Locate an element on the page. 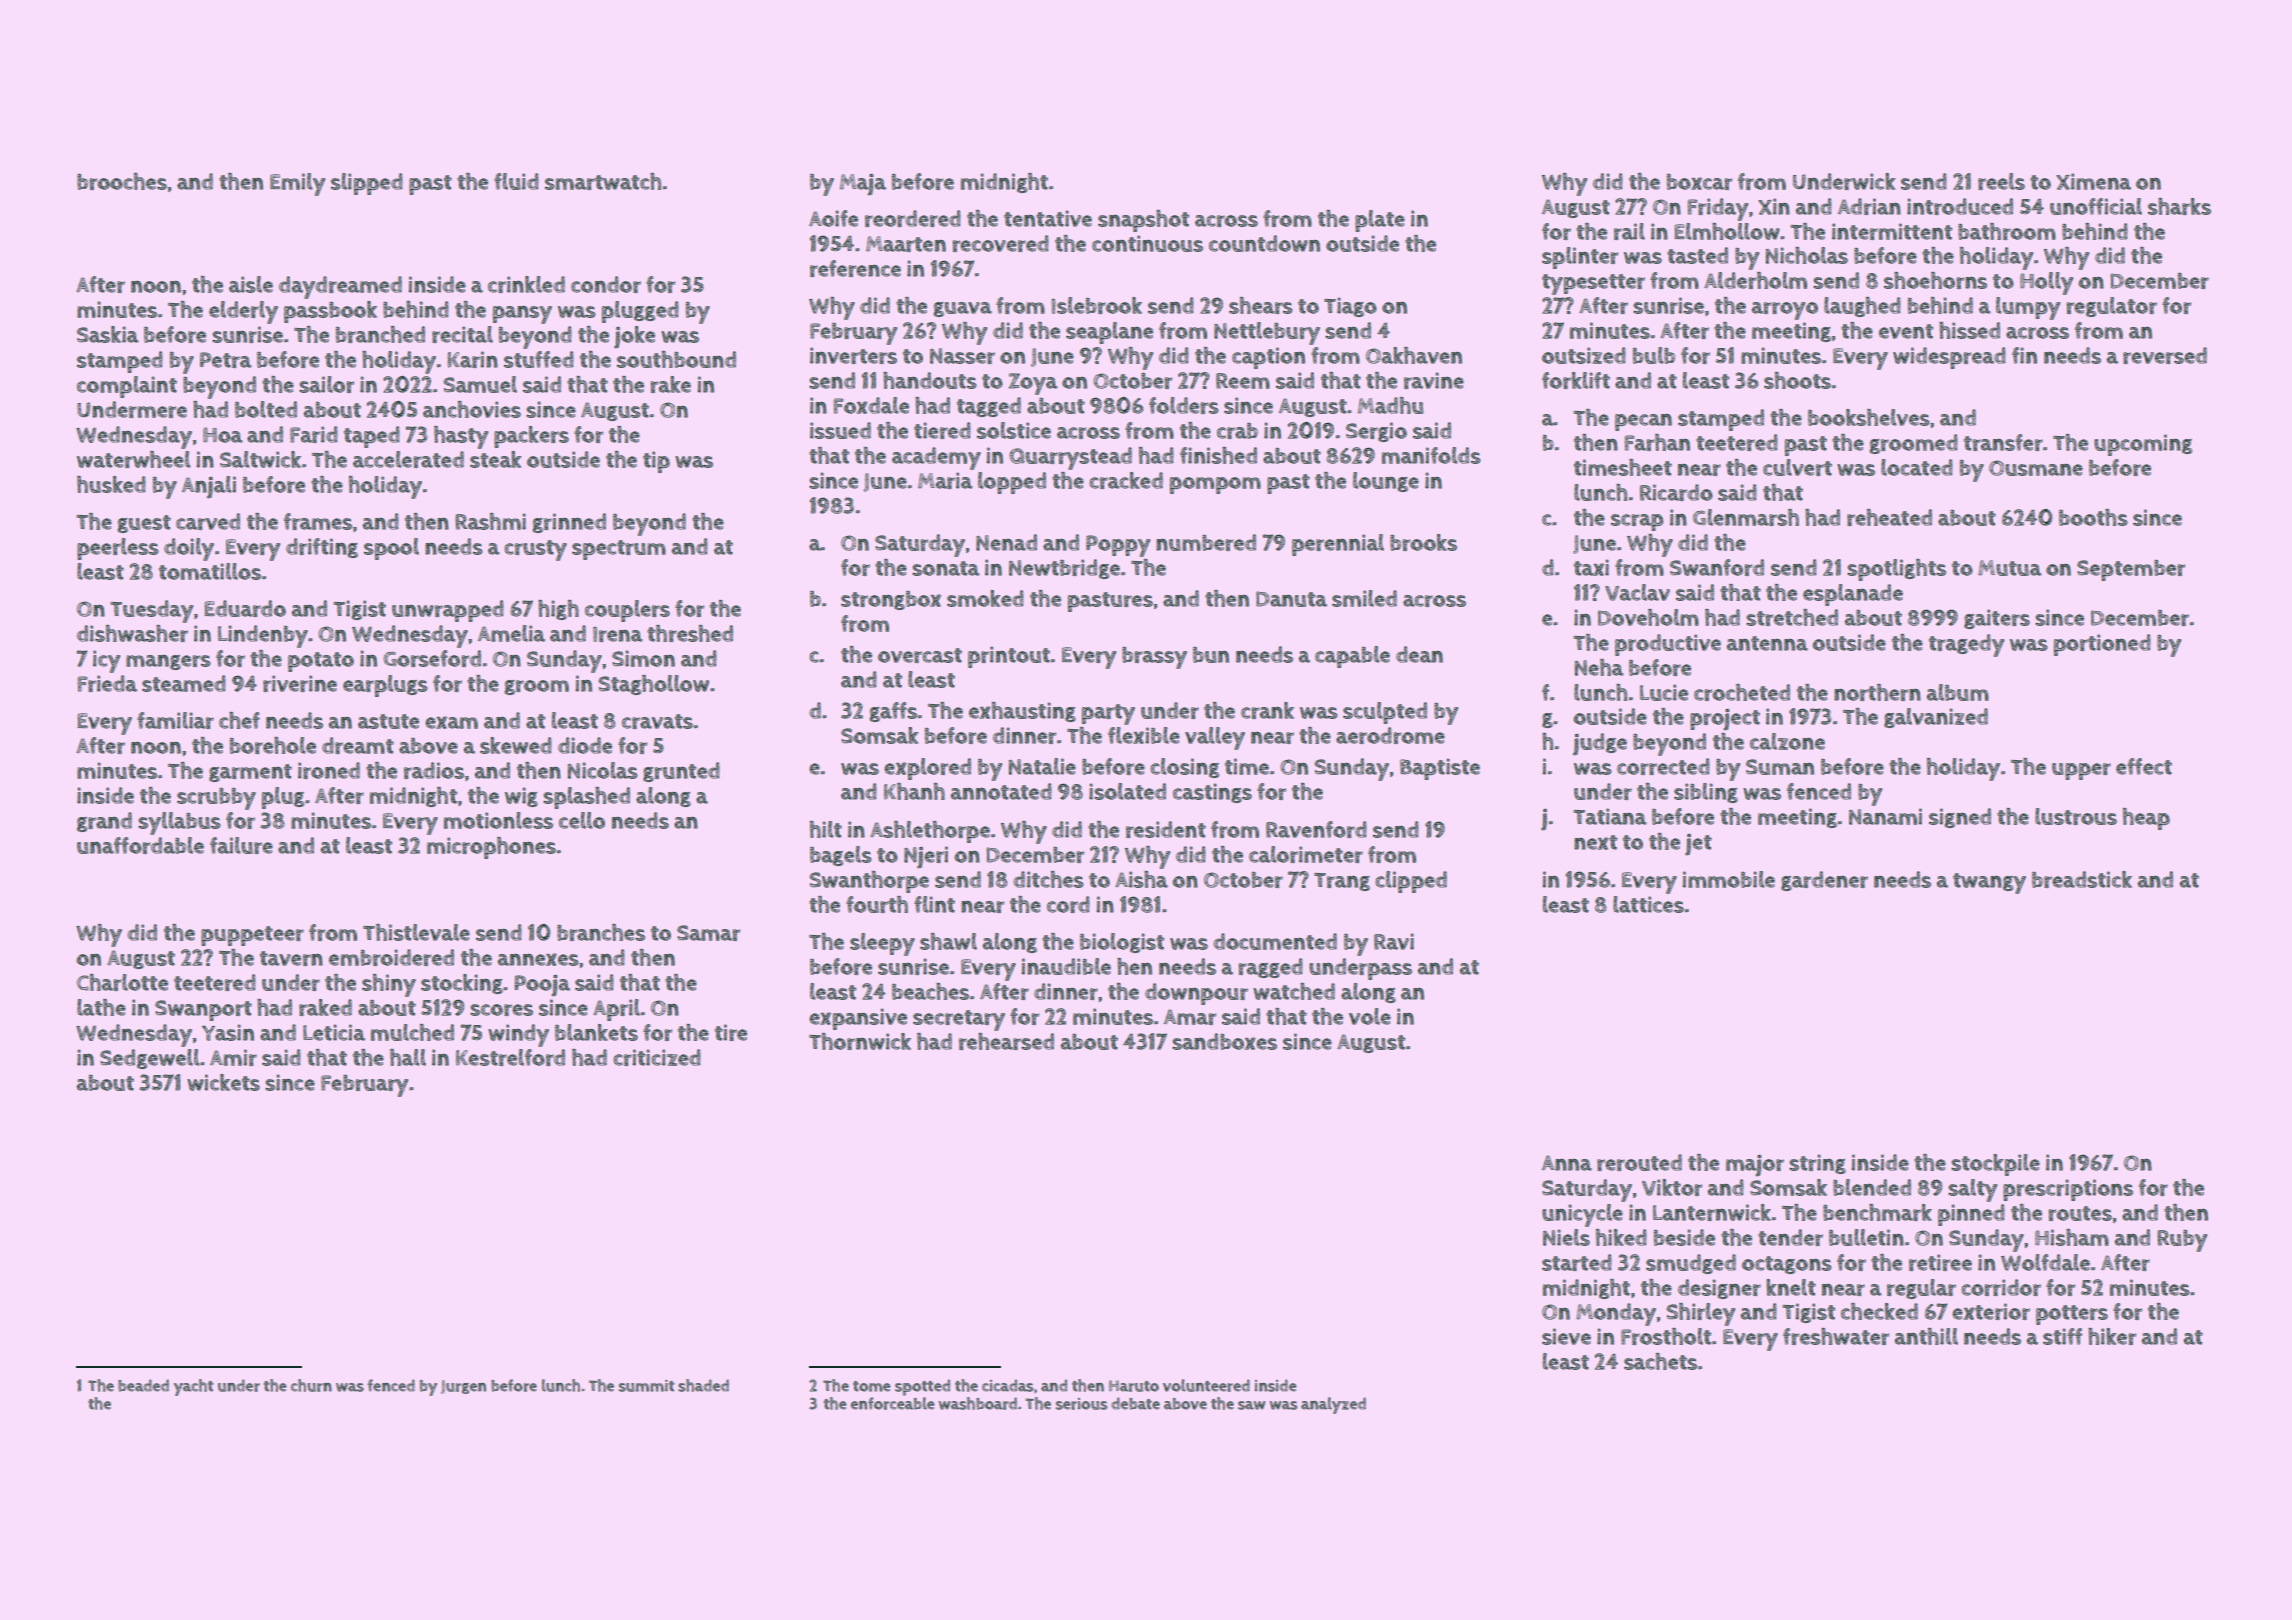 Image resolution: width=2292 pixels, height=1620 pixels. documented is located at coordinates (1275, 941).
